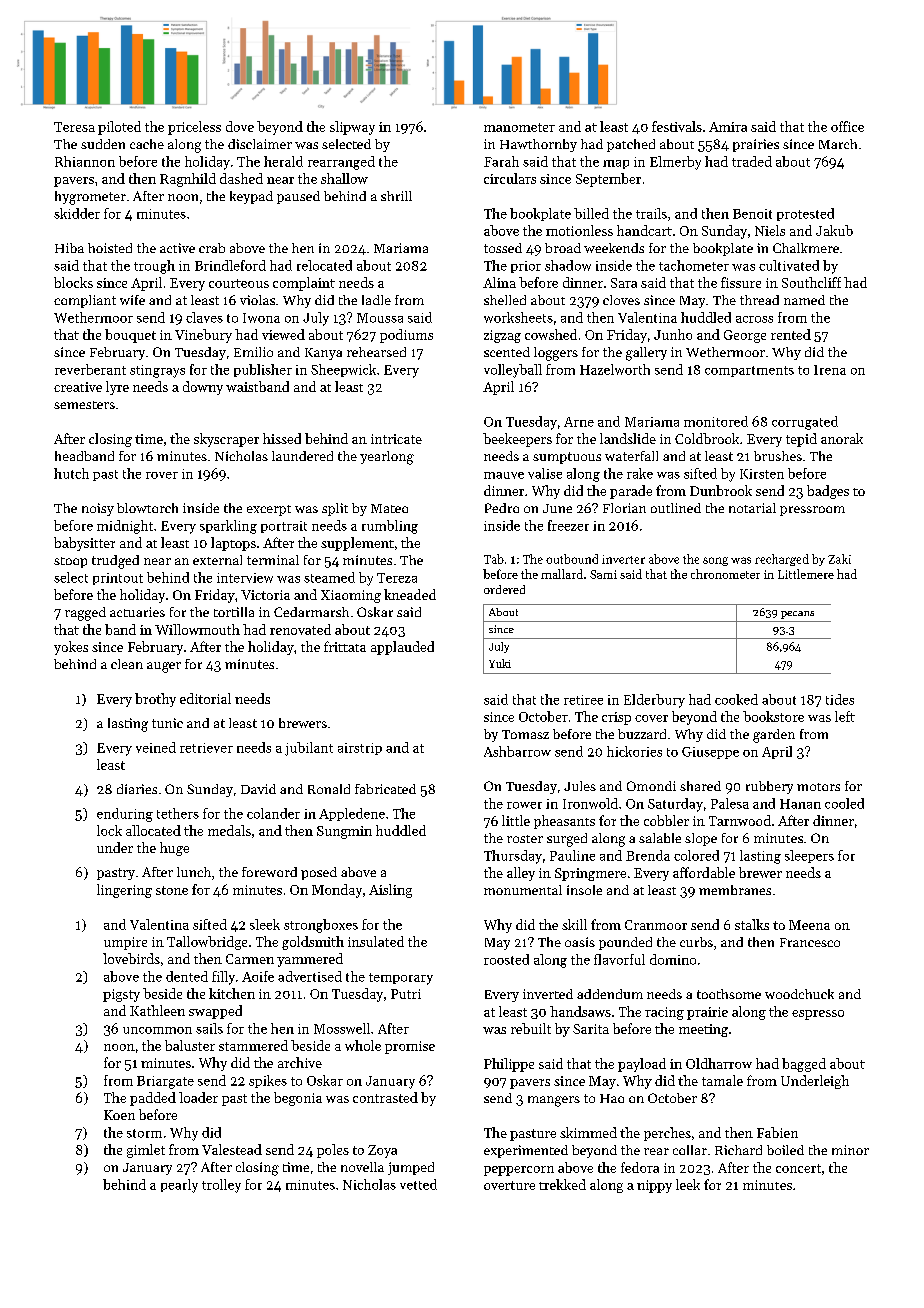  What do you see at coordinates (844, 803) in the screenshot?
I see `cooled` at bounding box center [844, 803].
